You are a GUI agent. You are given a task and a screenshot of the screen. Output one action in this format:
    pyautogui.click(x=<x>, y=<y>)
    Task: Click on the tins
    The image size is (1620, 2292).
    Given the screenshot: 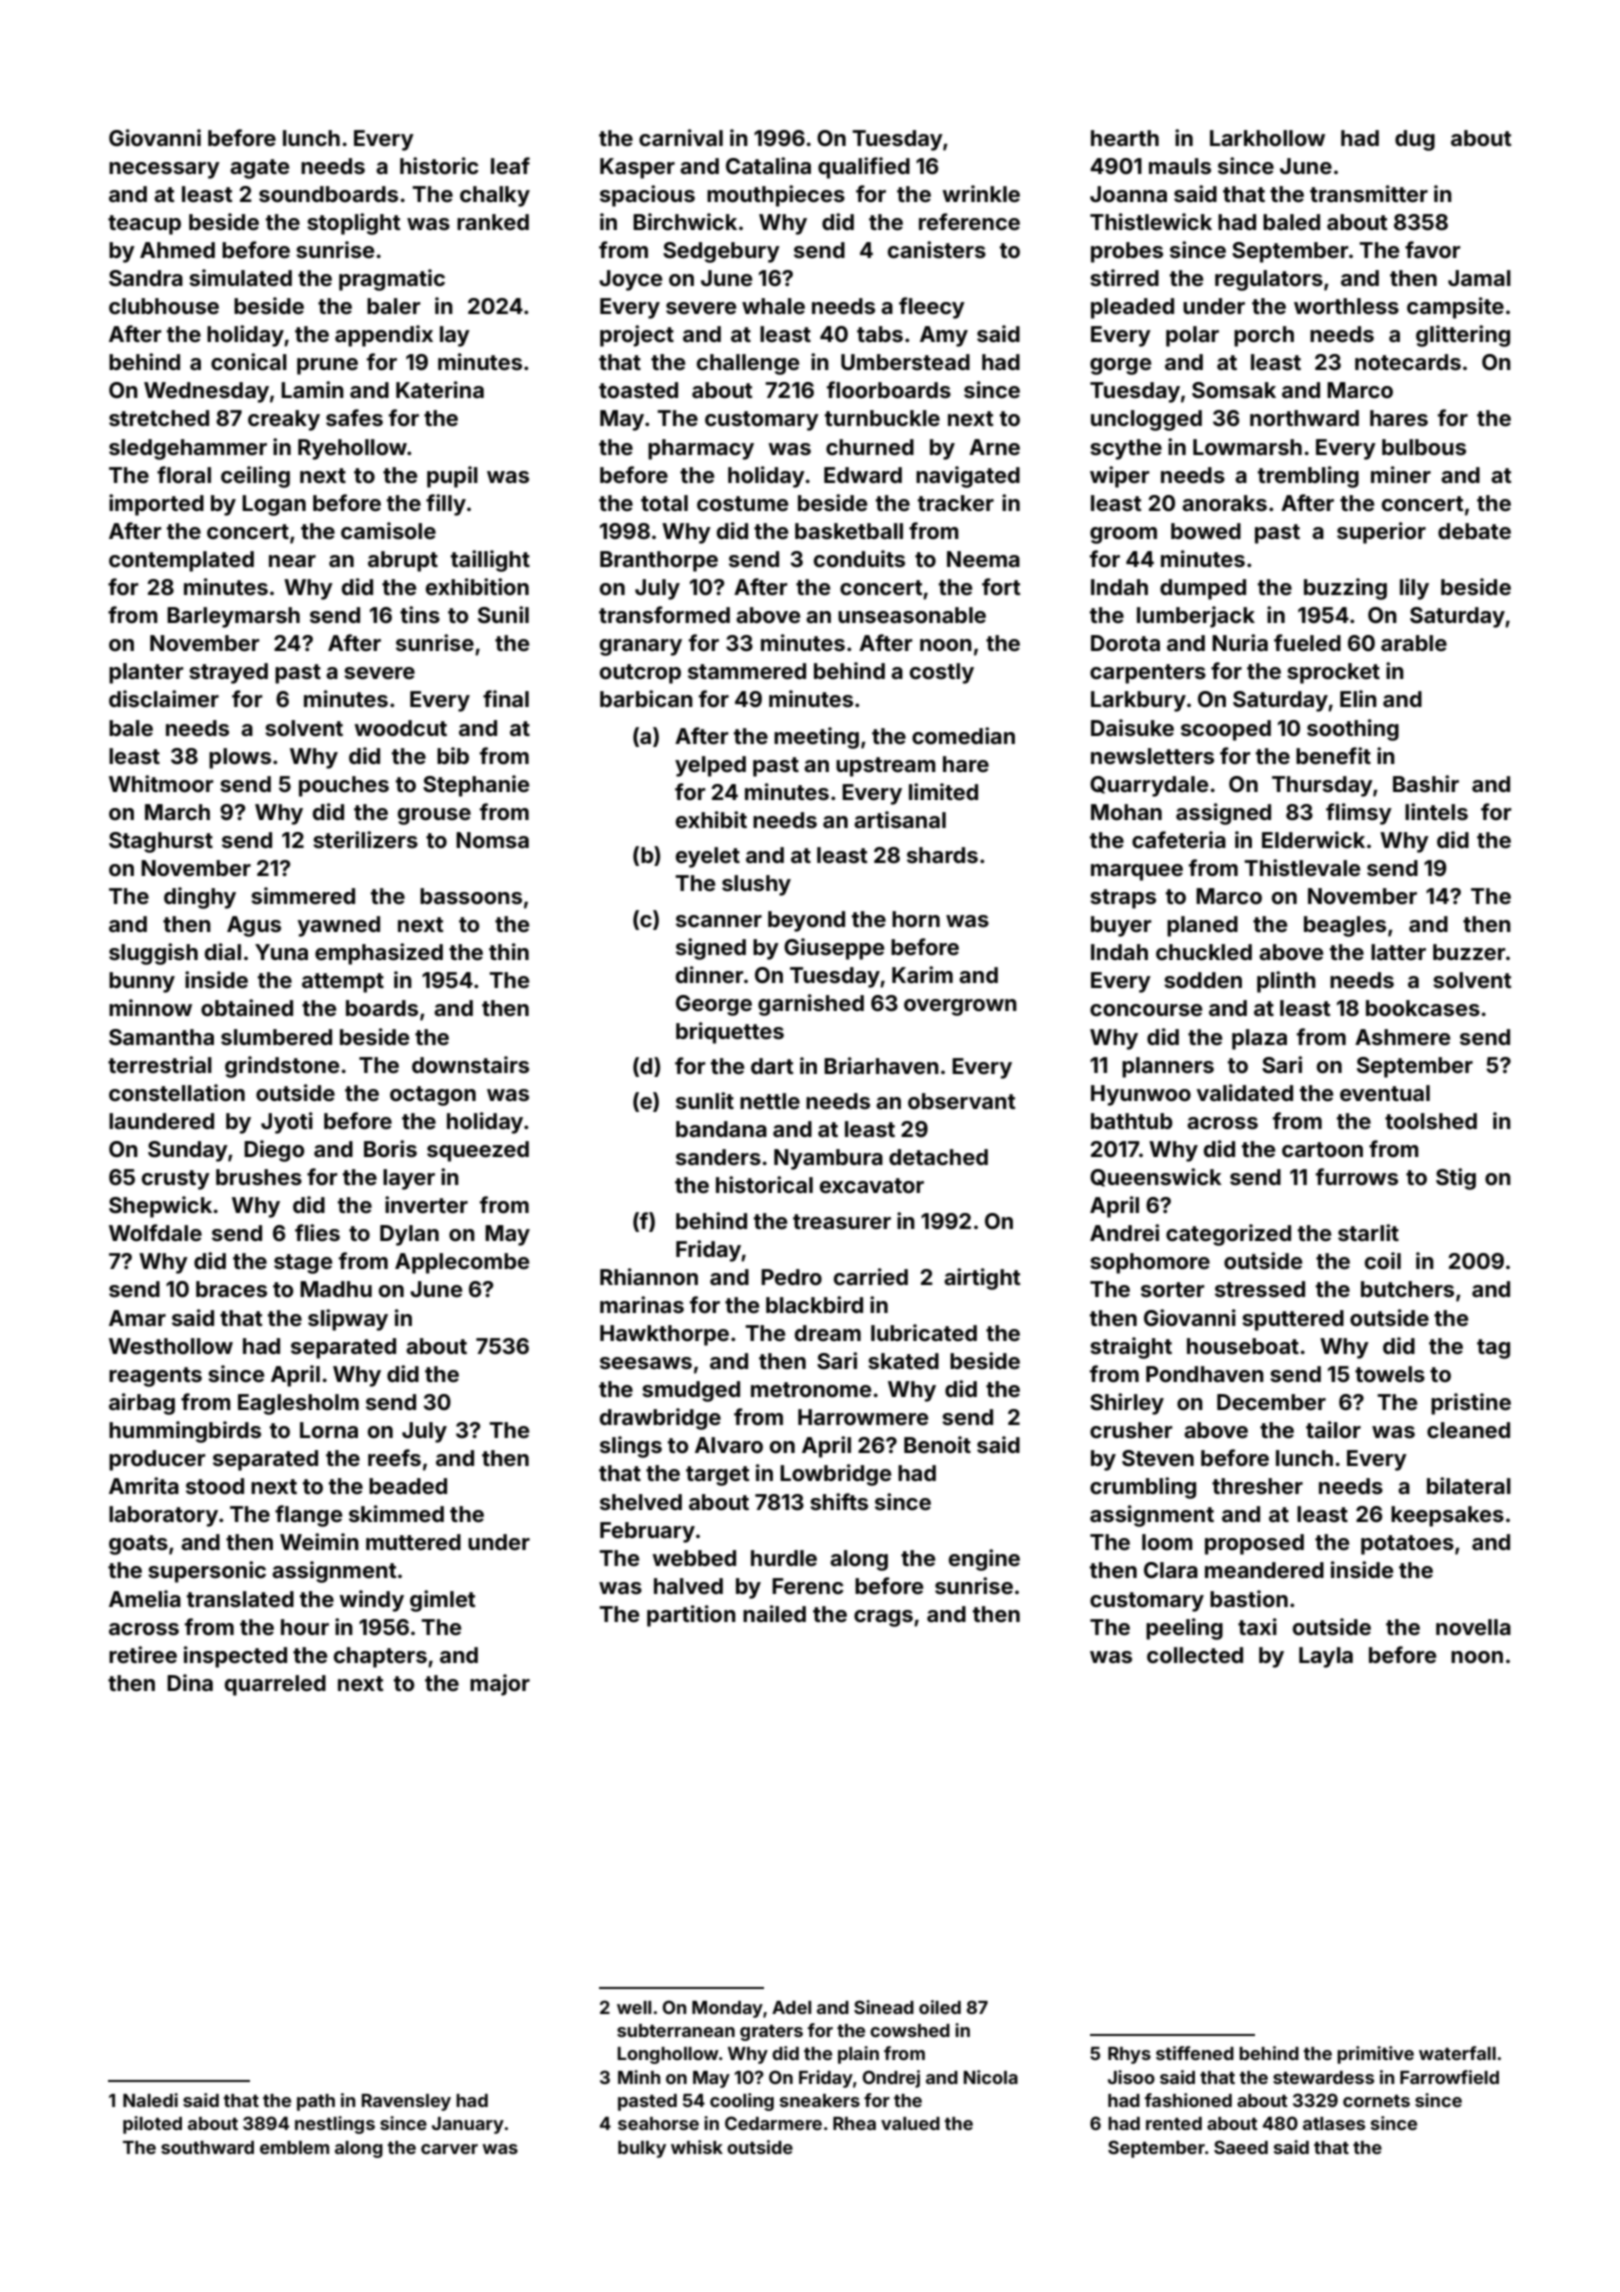 What is the action you would take?
    pyautogui.click(x=420, y=614)
